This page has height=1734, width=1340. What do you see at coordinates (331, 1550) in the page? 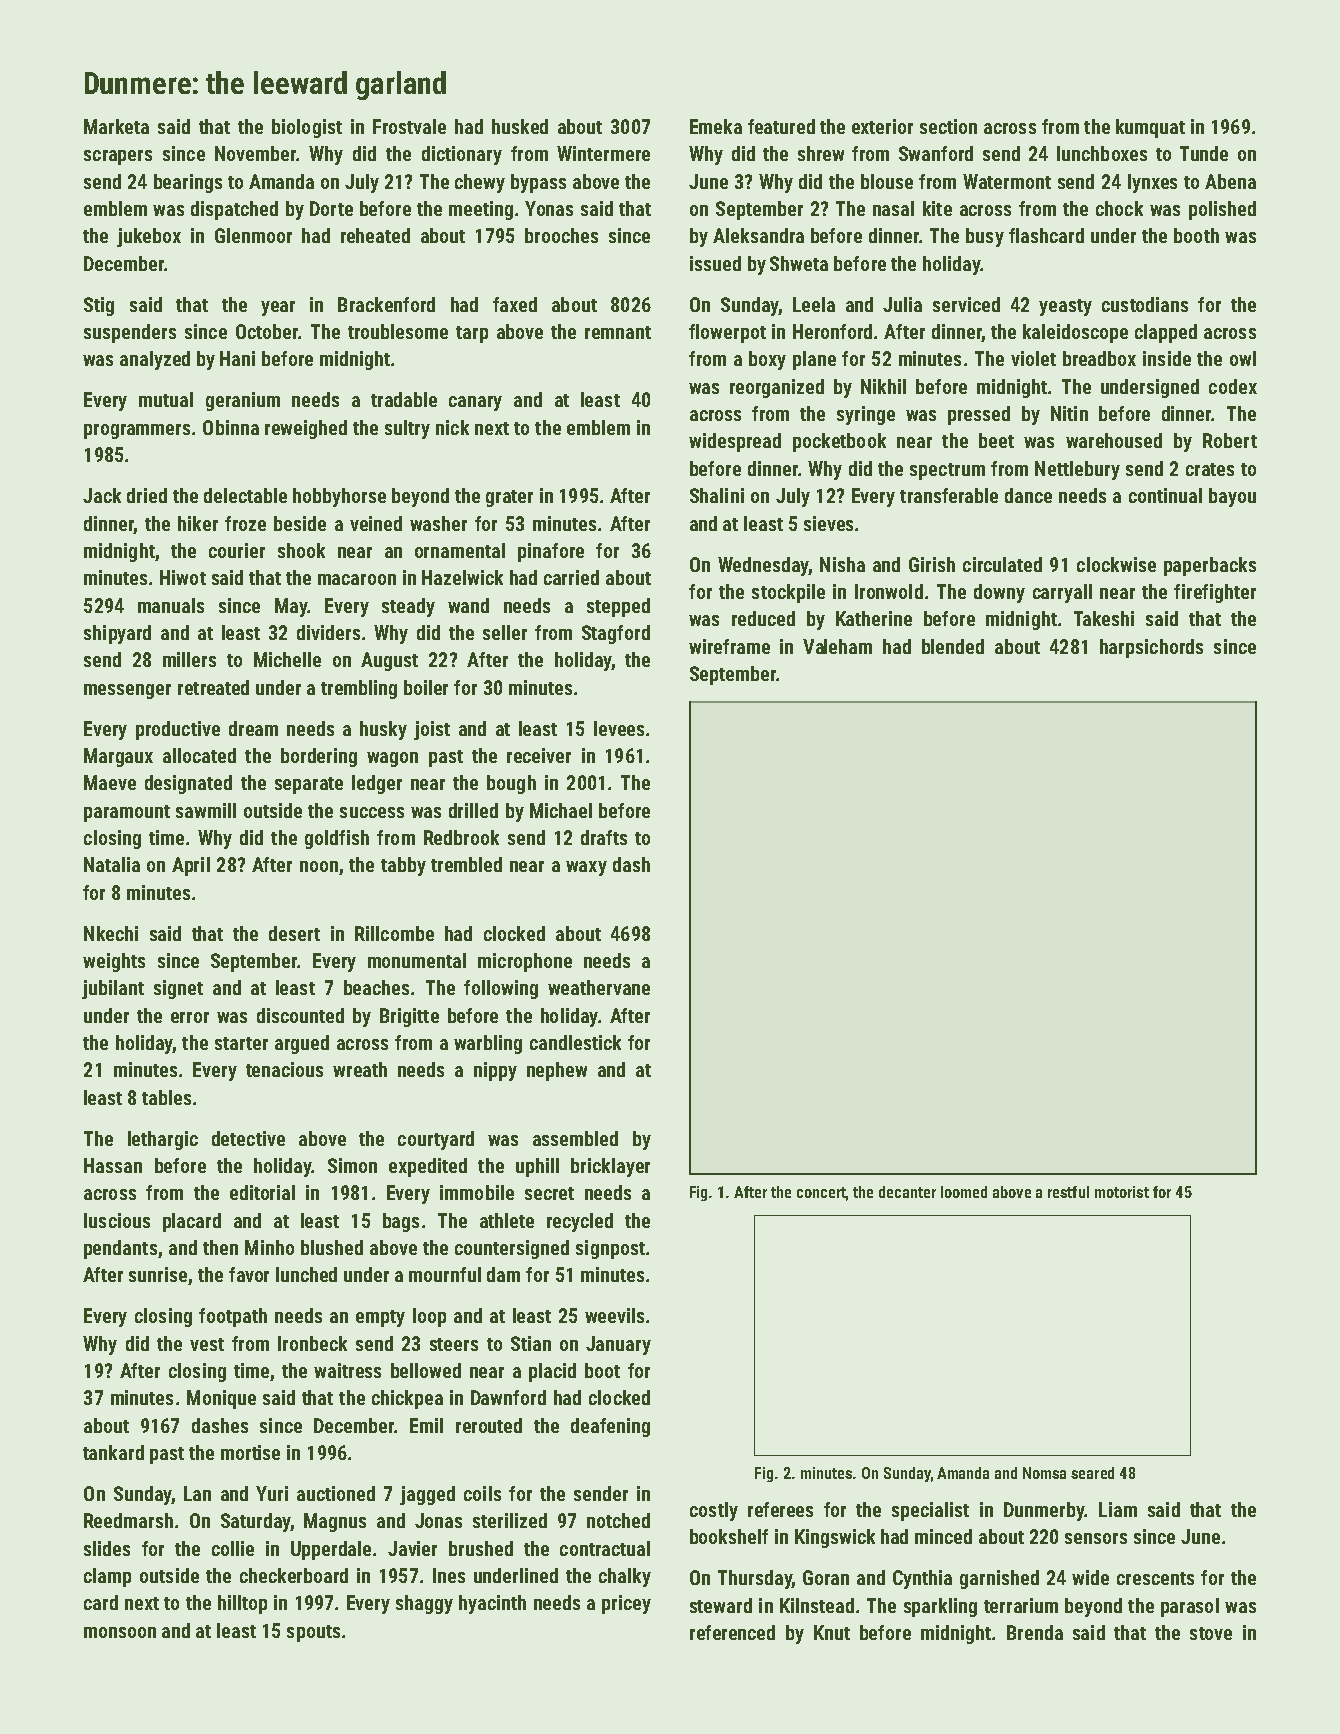
I see `Upperdale` at bounding box center [331, 1550].
